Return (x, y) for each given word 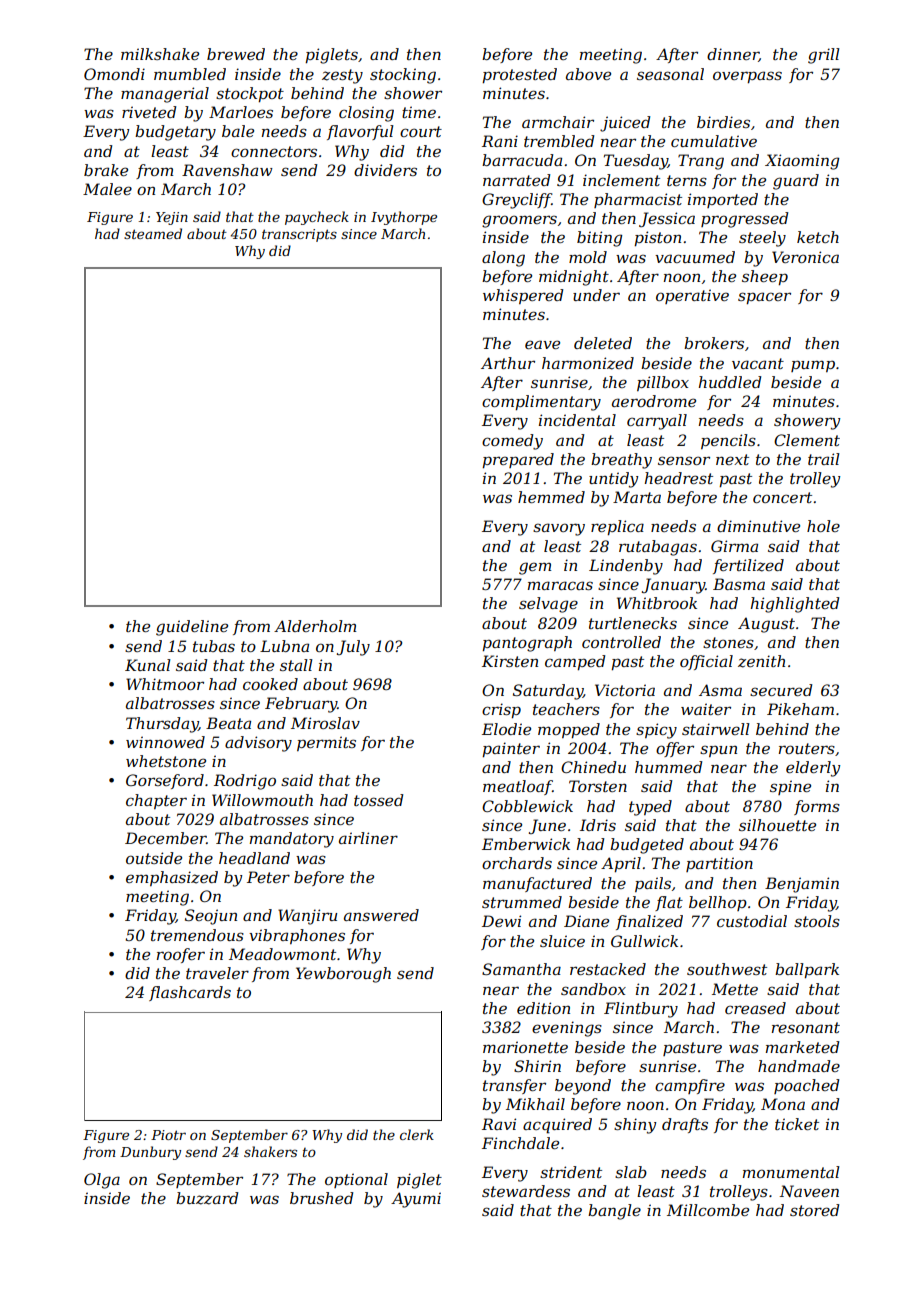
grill (824, 56)
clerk (417, 1134)
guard (796, 182)
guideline (192, 628)
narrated (516, 180)
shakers (270, 1151)
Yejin (172, 218)
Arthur (508, 363)
